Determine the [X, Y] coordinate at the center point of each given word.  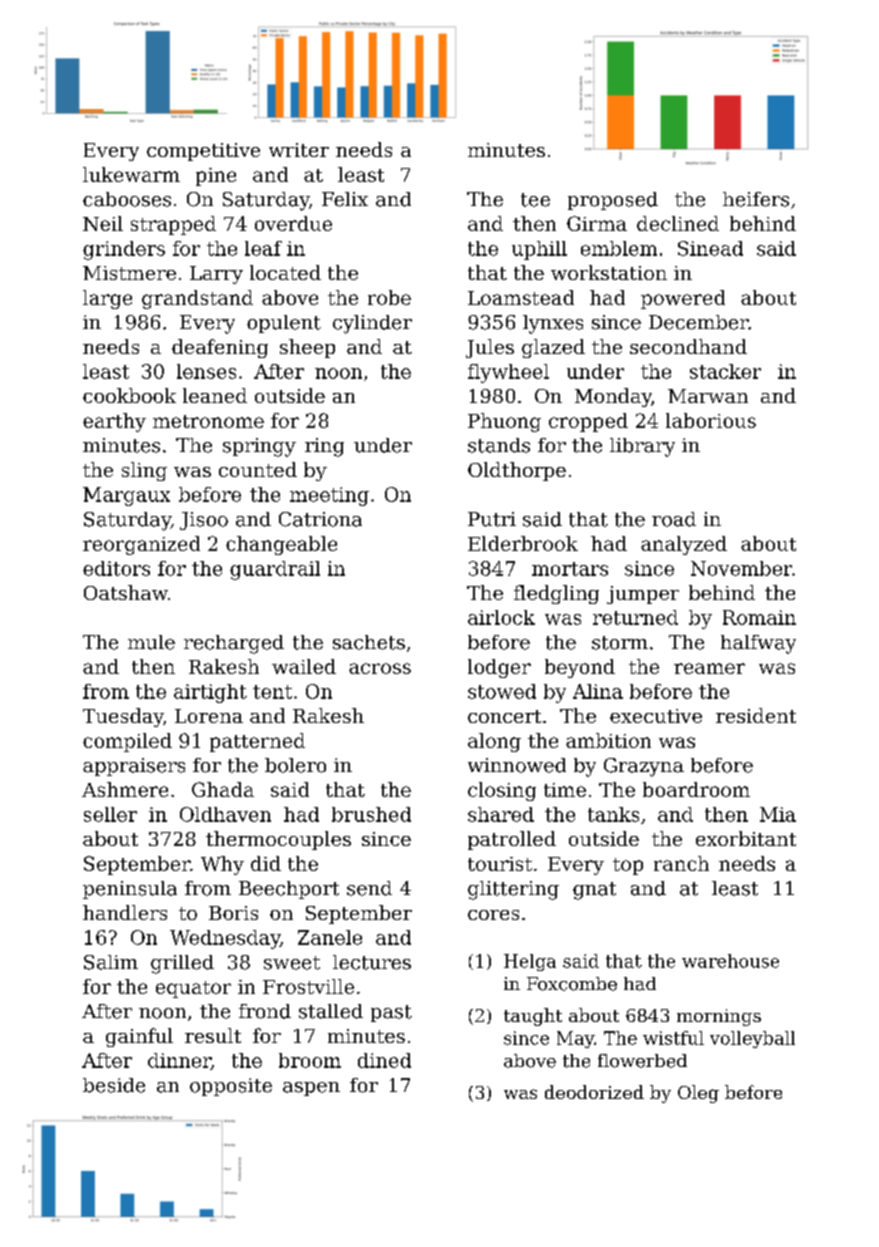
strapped [173, 225]
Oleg [698, 1094]
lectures [372, 962]
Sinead [710, 248]
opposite [231, 1087]
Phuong [504, 422]
